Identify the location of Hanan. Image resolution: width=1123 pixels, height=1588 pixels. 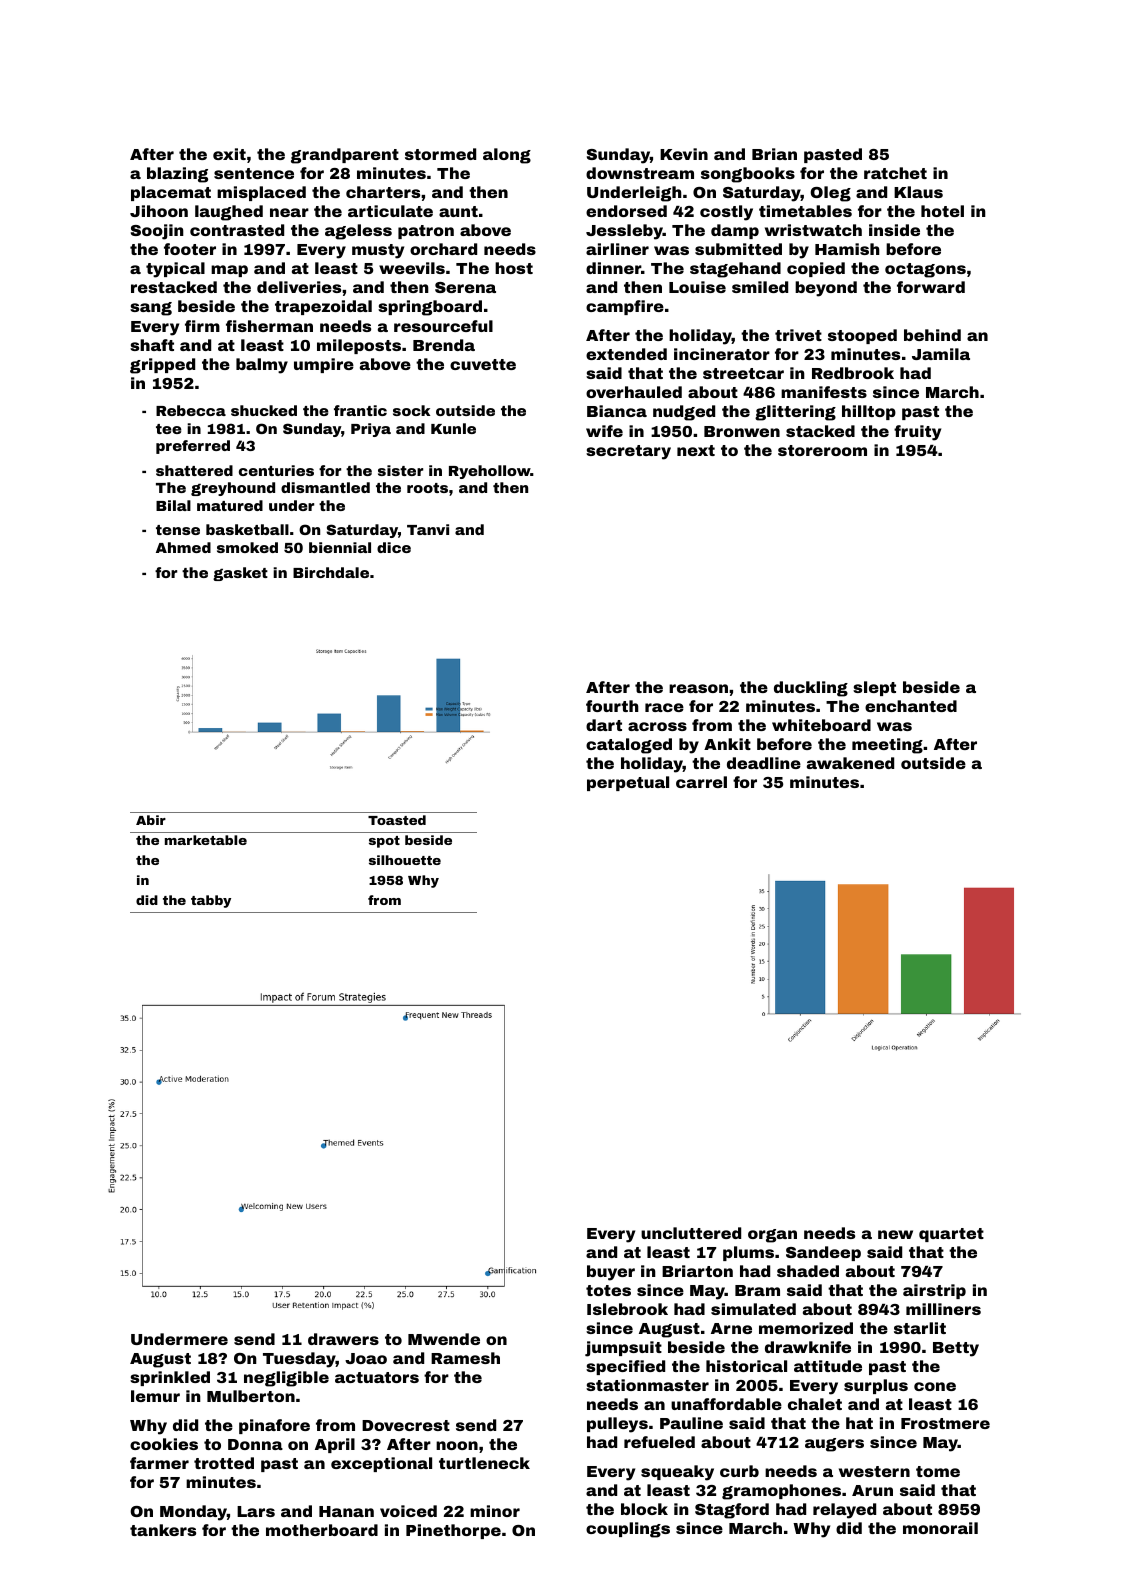
(346, 1511).
